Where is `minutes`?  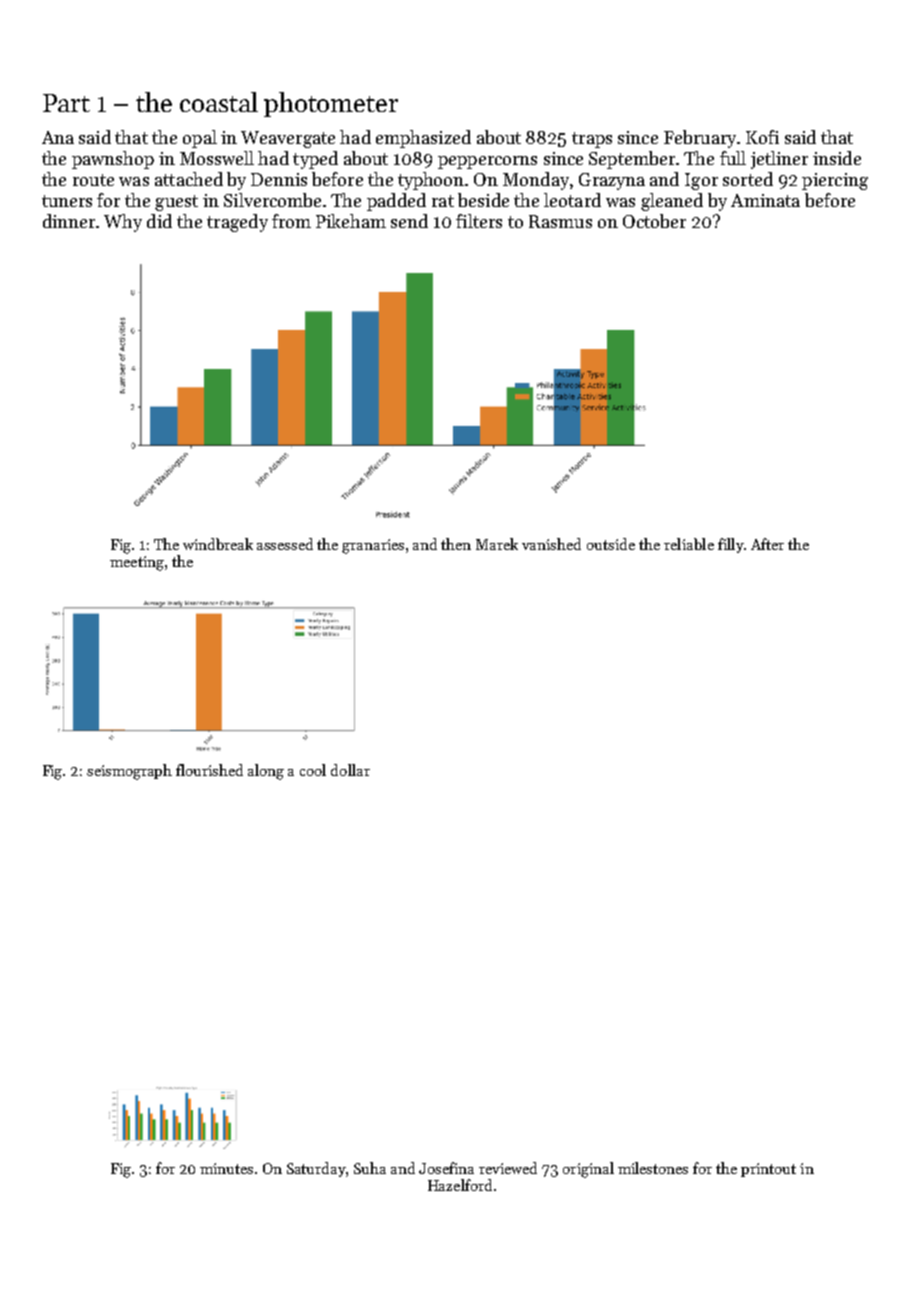 minutes is located at coordinates (226, 1168).
